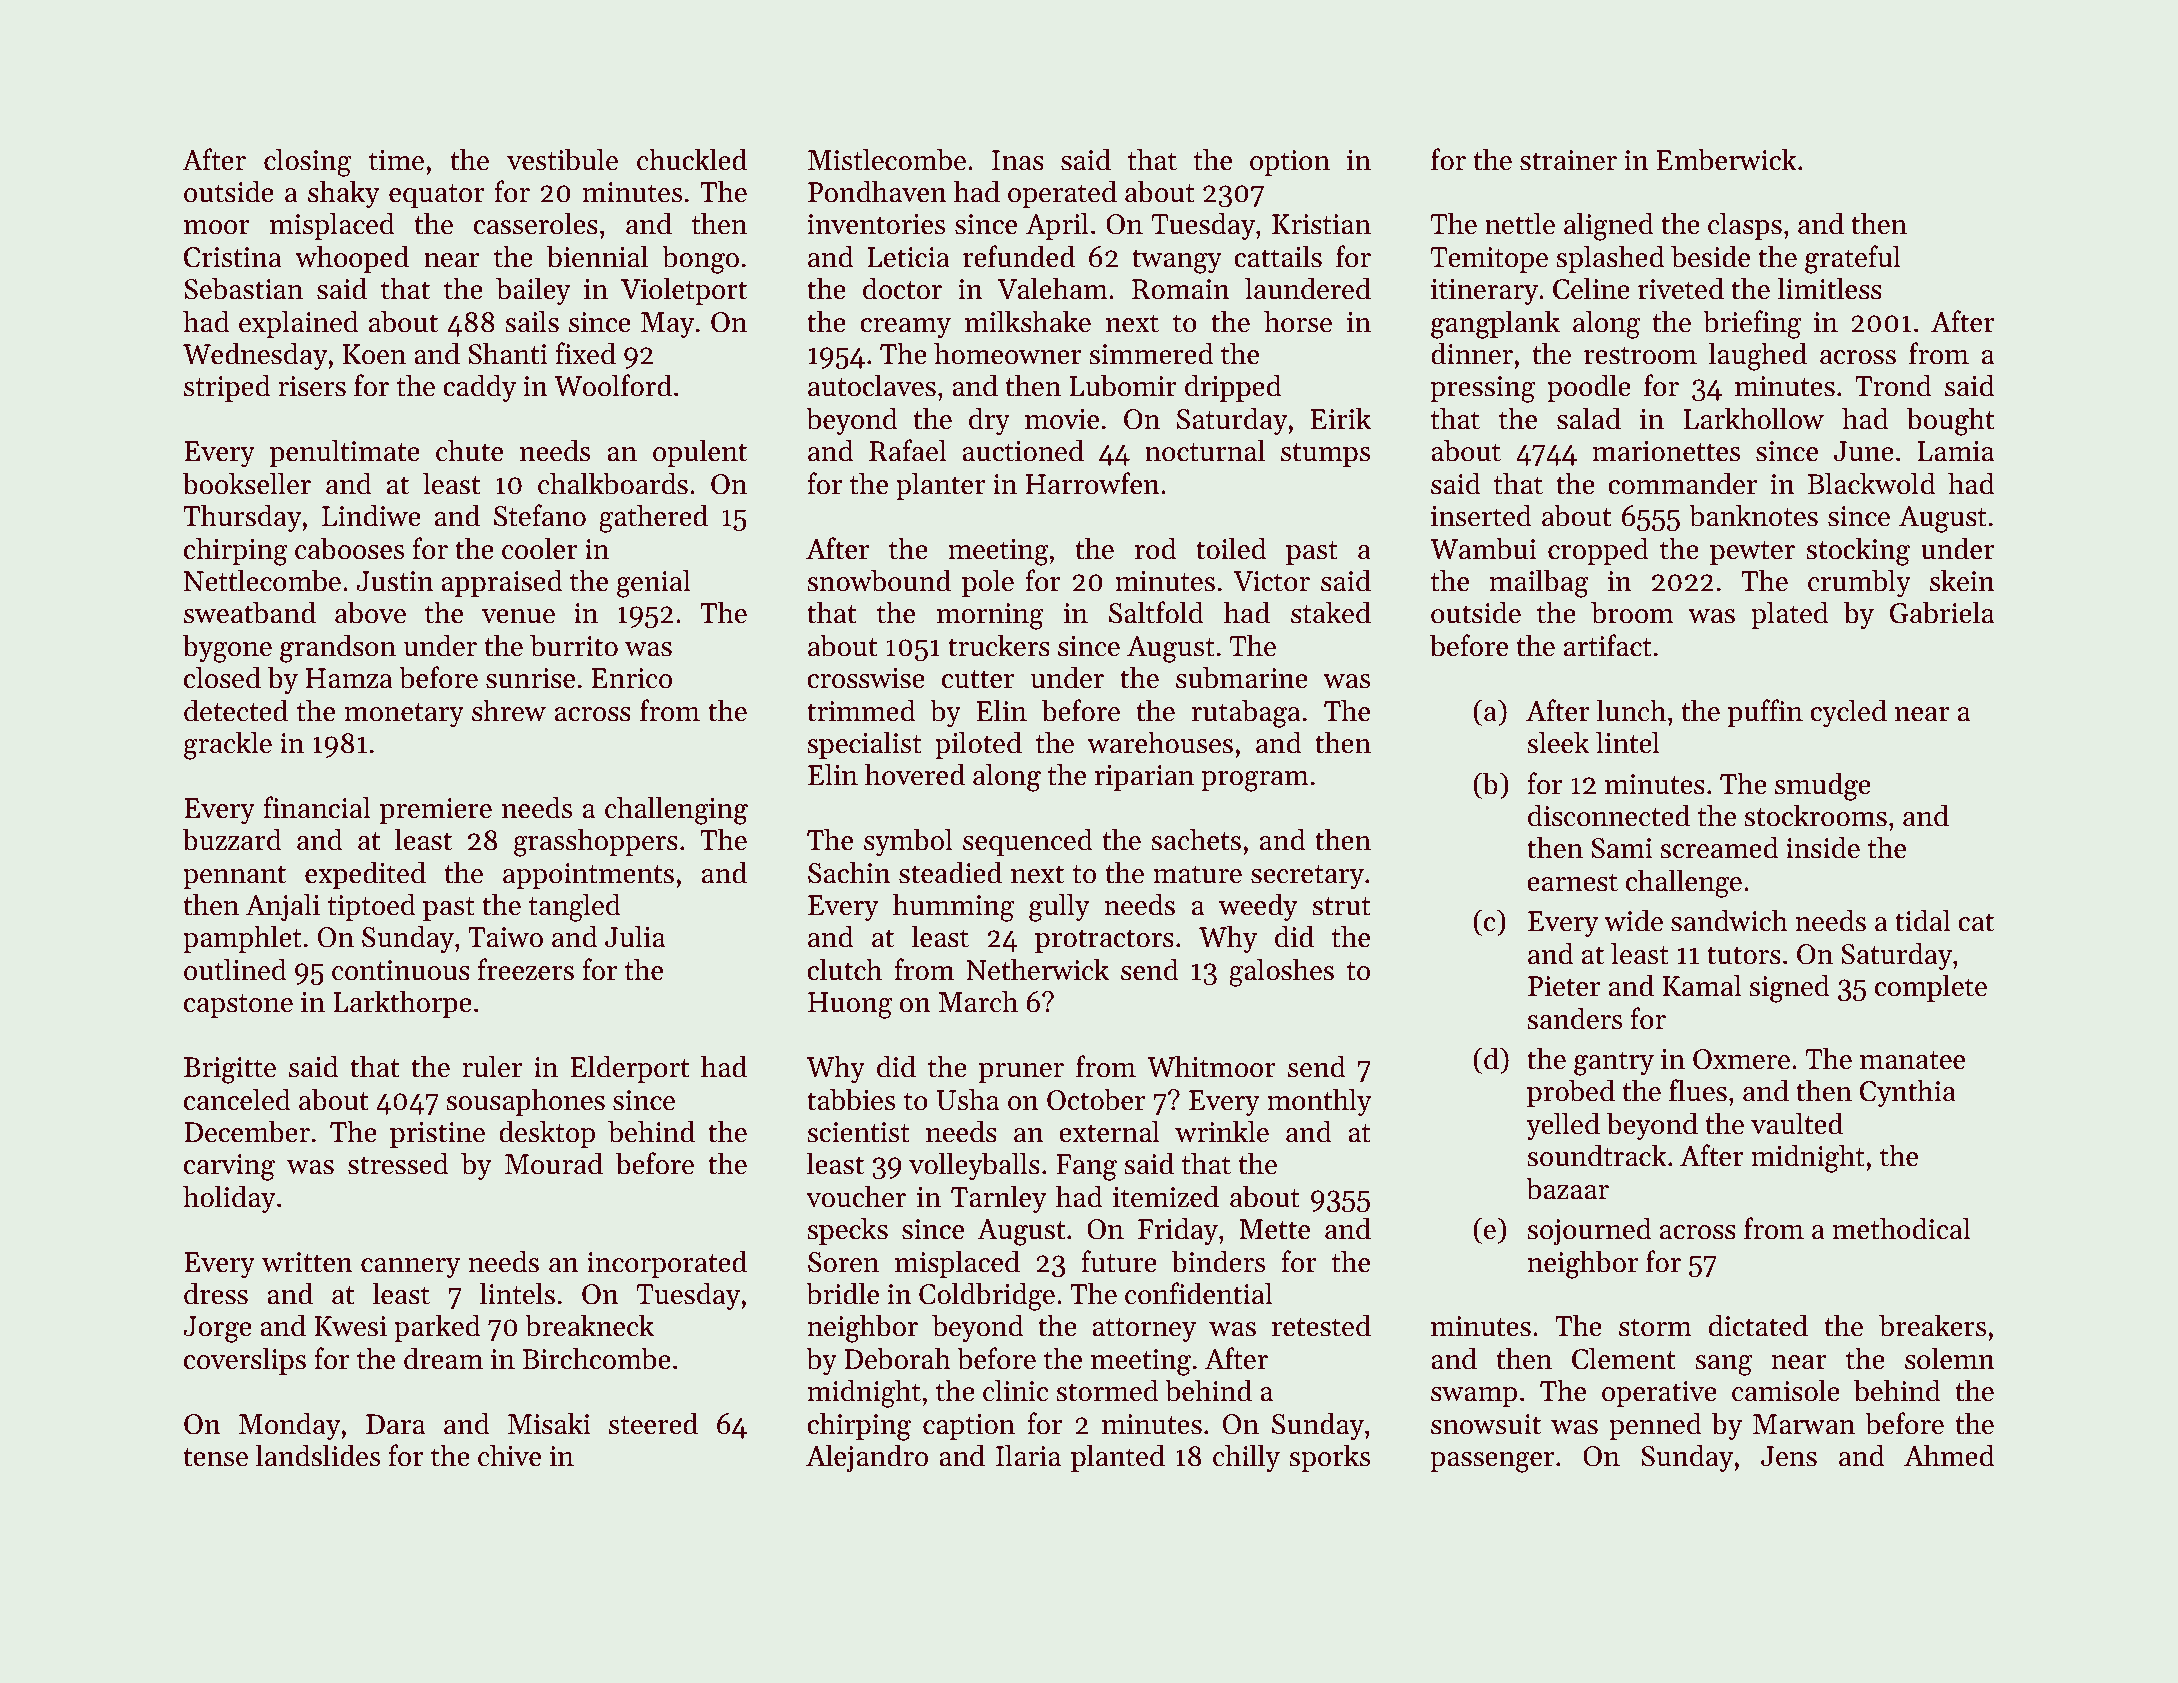 Image resolution: width=2178 pixels, height=1683 pixels. What do you see at coordinates (667, 325) in the document?
I see `May` at bounding box center [667, 325].
